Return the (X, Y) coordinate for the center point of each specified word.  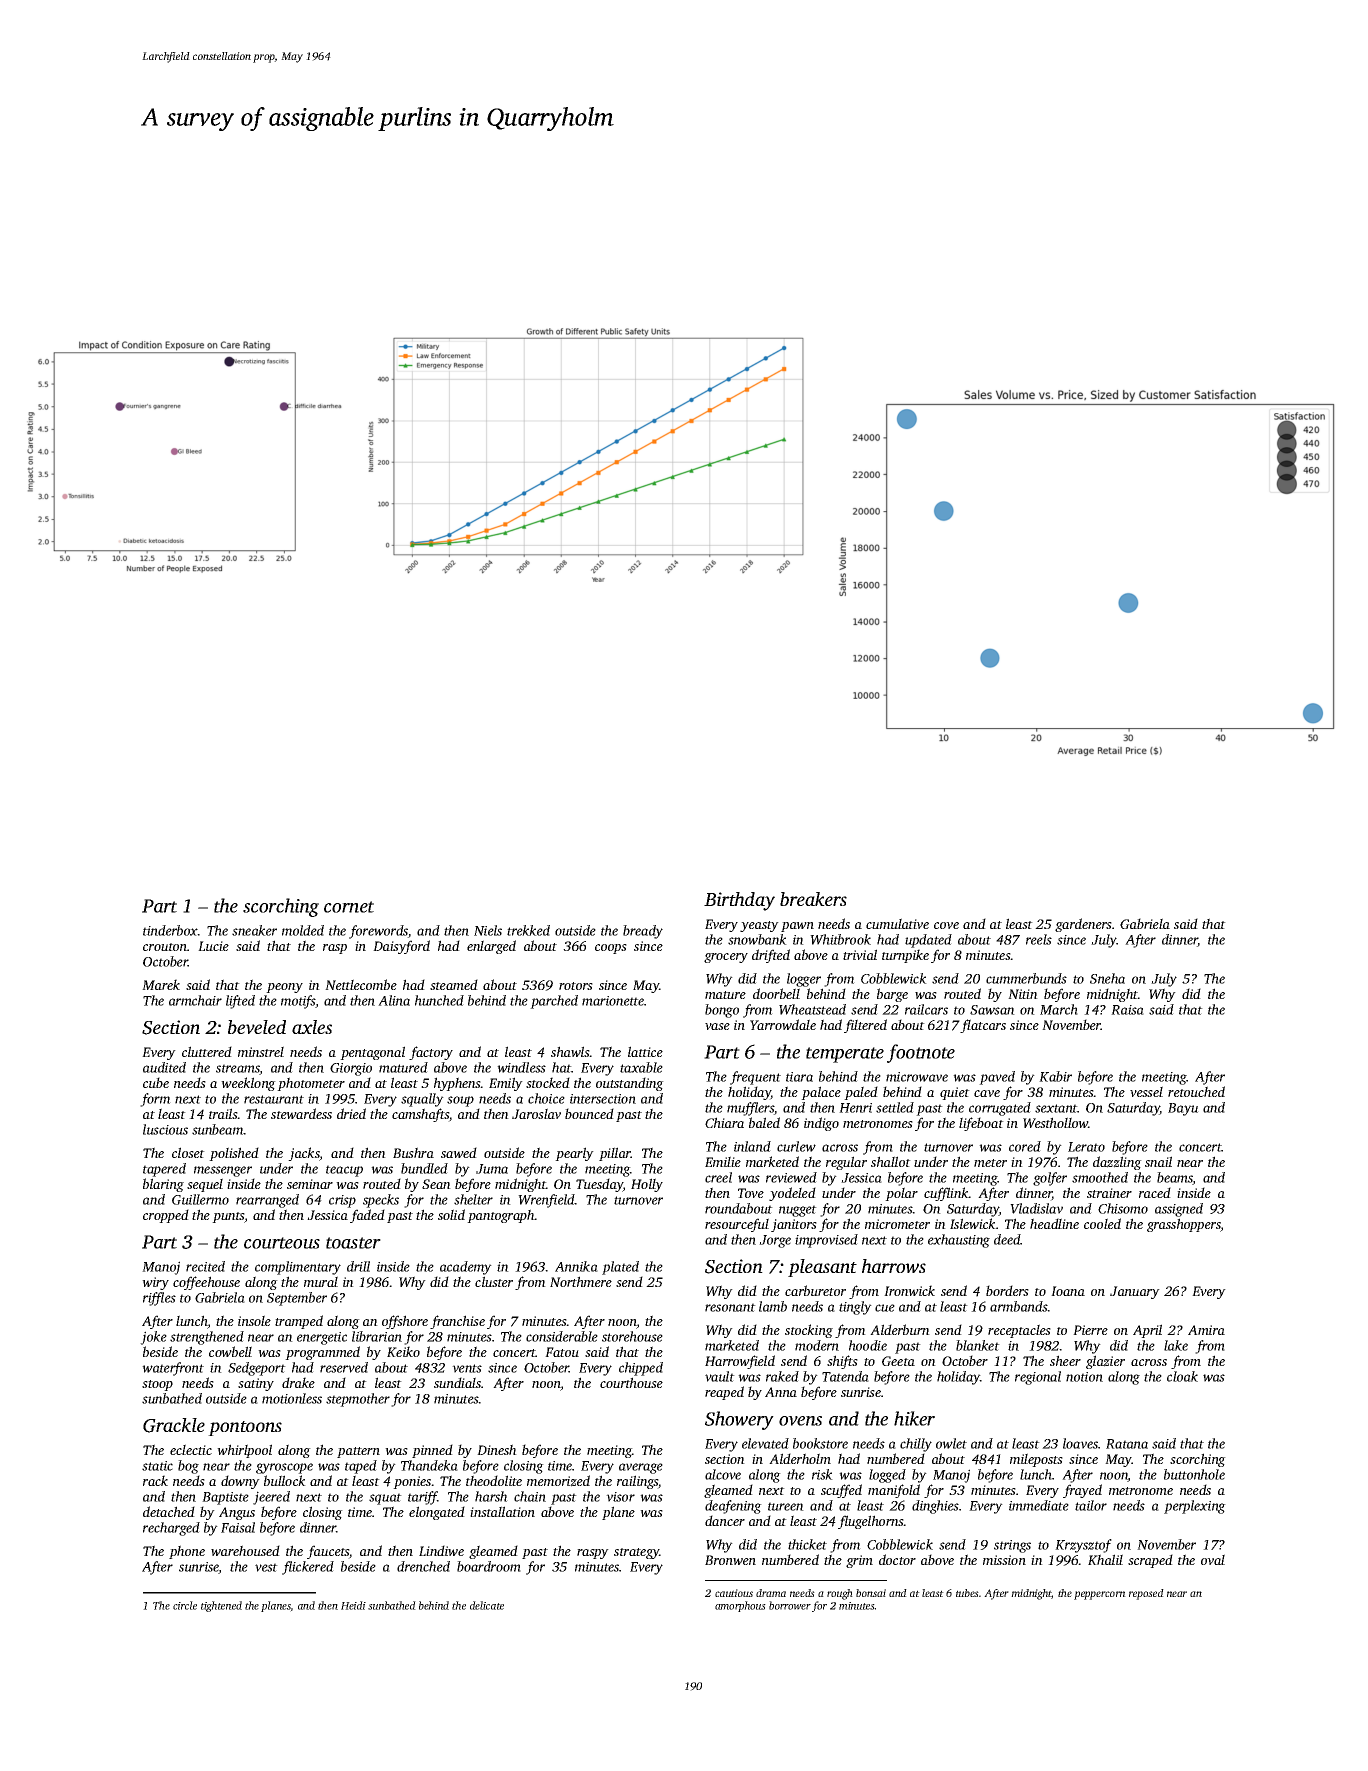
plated (620, 1268)
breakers (813, 899)
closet (188, 1152)
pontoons (245, 1428)
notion (1084, 1377)
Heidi (353, 1605)
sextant (1056, 1108)
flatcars (983, 1026)
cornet (349, 907)
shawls (570, 1051)
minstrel (261, 1051)
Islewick (973, 1223)
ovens (800, 1421)
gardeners (1083, 925)
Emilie (723, 1161)
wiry (155, 1283)
